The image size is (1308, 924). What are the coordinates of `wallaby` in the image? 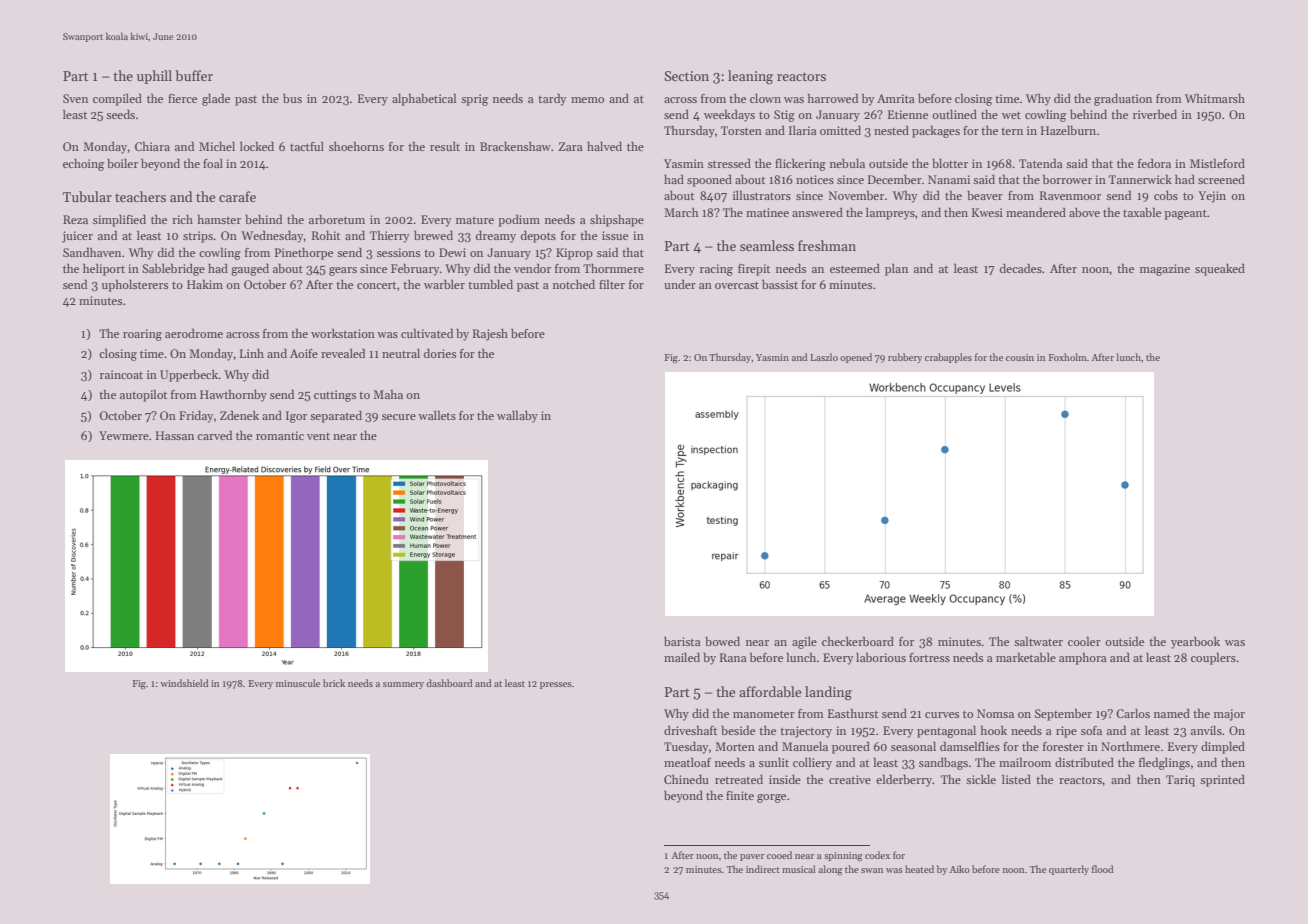 It's located at (517, 416).
